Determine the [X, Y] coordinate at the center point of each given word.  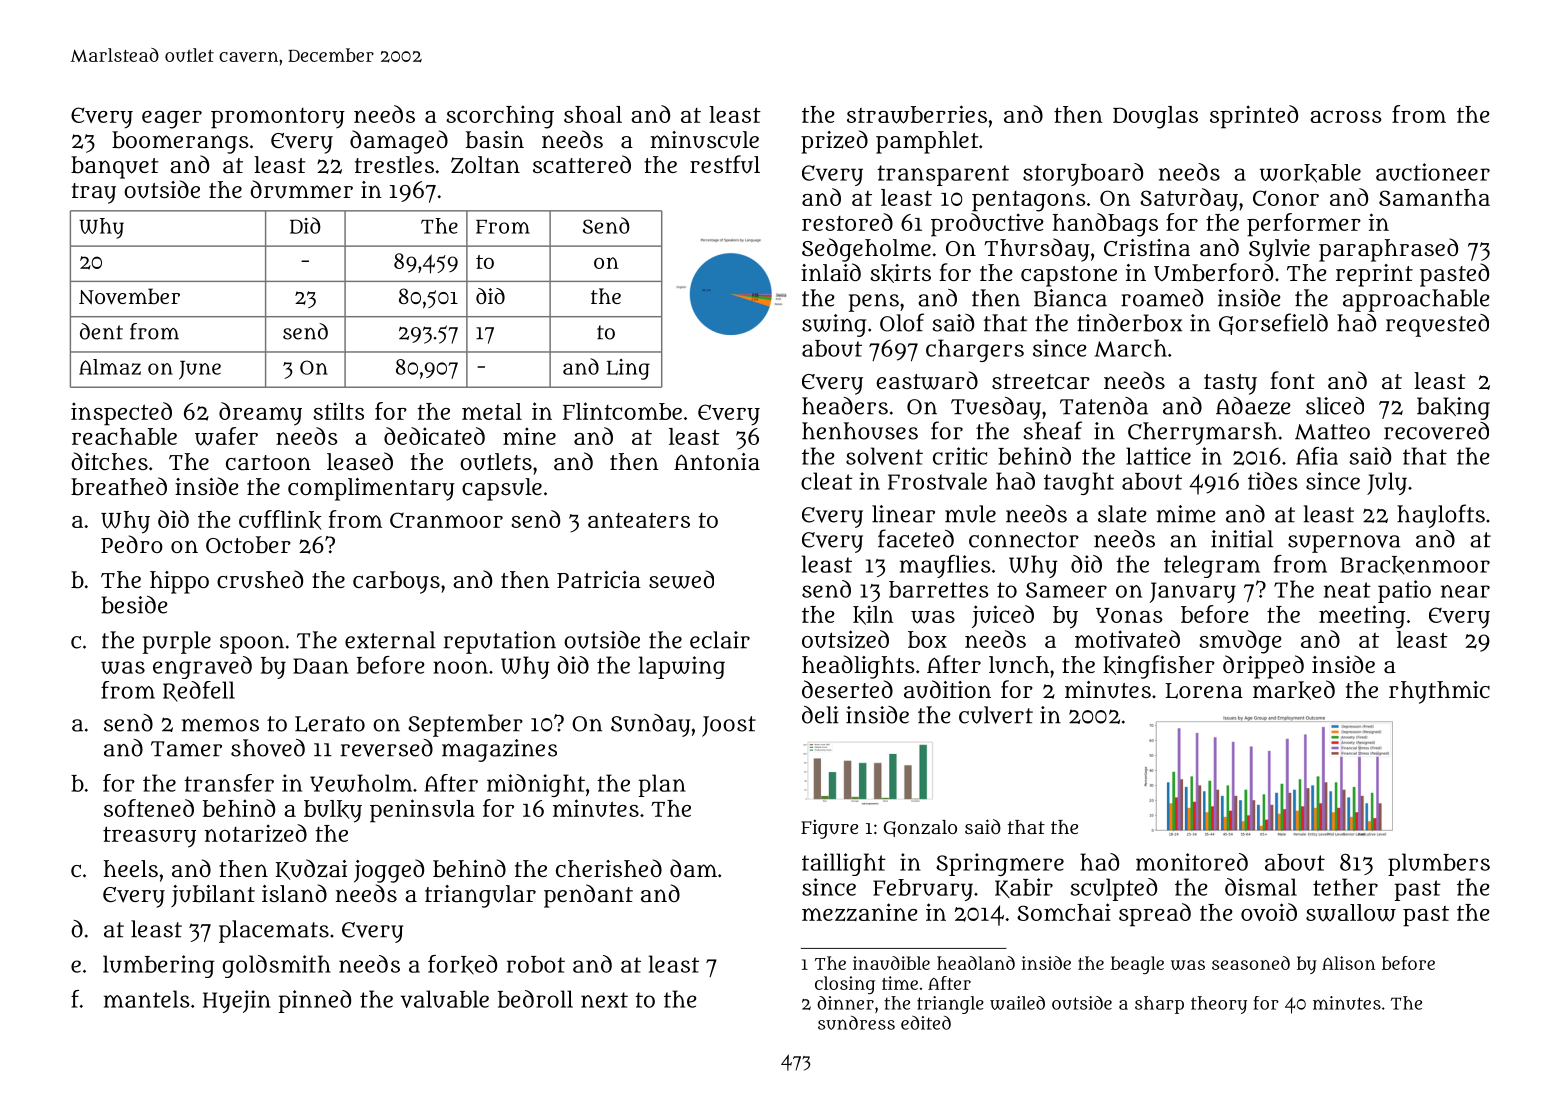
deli [820, 715]
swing [834, 325]
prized [834, 142]
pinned [315, 1001]
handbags [1105, 225]
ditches [109, 461]
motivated [1127, 639]
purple [177, 642]
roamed [1162, 298]
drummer [301, 189]
